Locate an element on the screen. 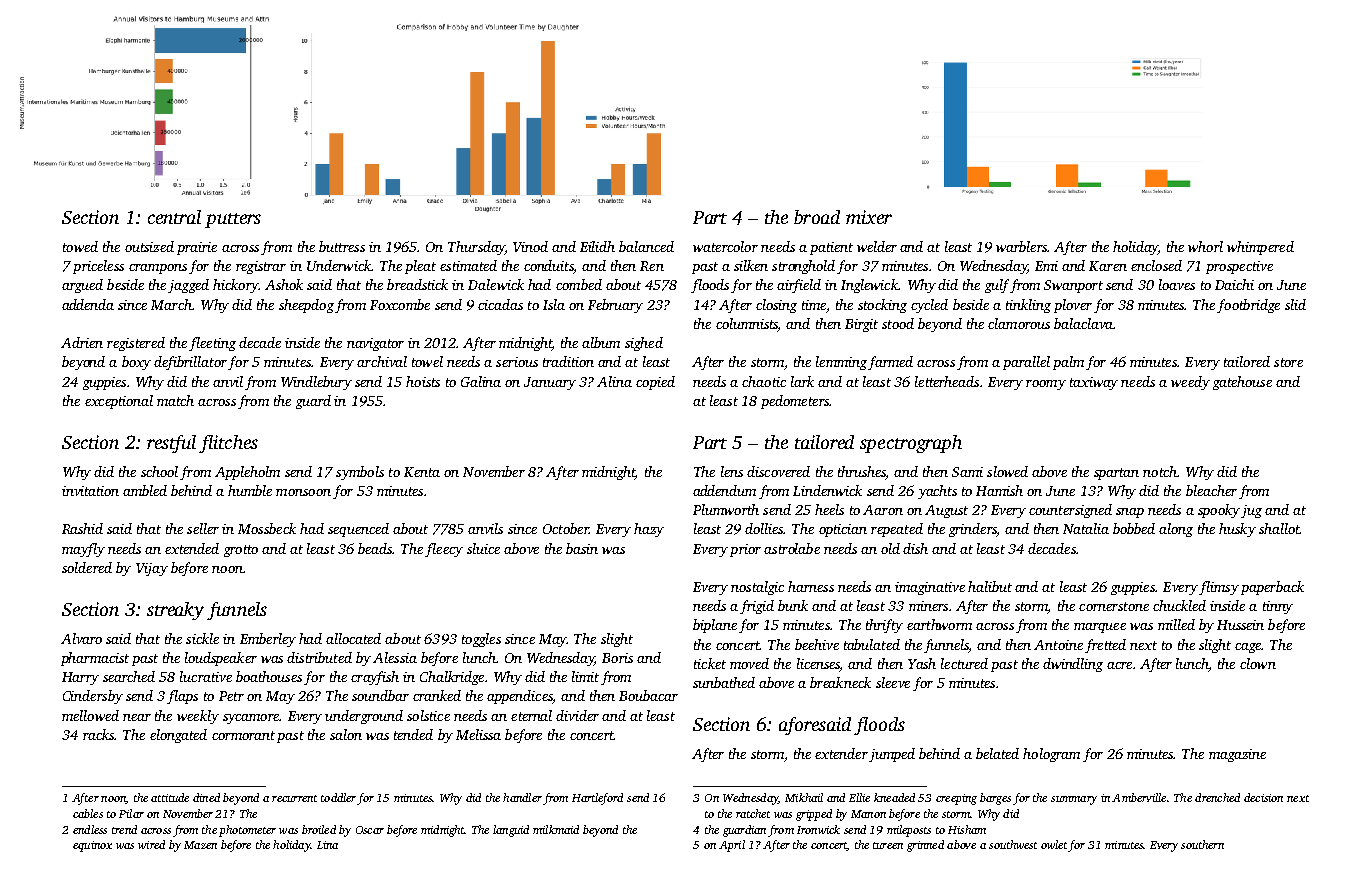 The width and height of the screenshot is (1372, 887). endless is located at coordinates (90, 829).
